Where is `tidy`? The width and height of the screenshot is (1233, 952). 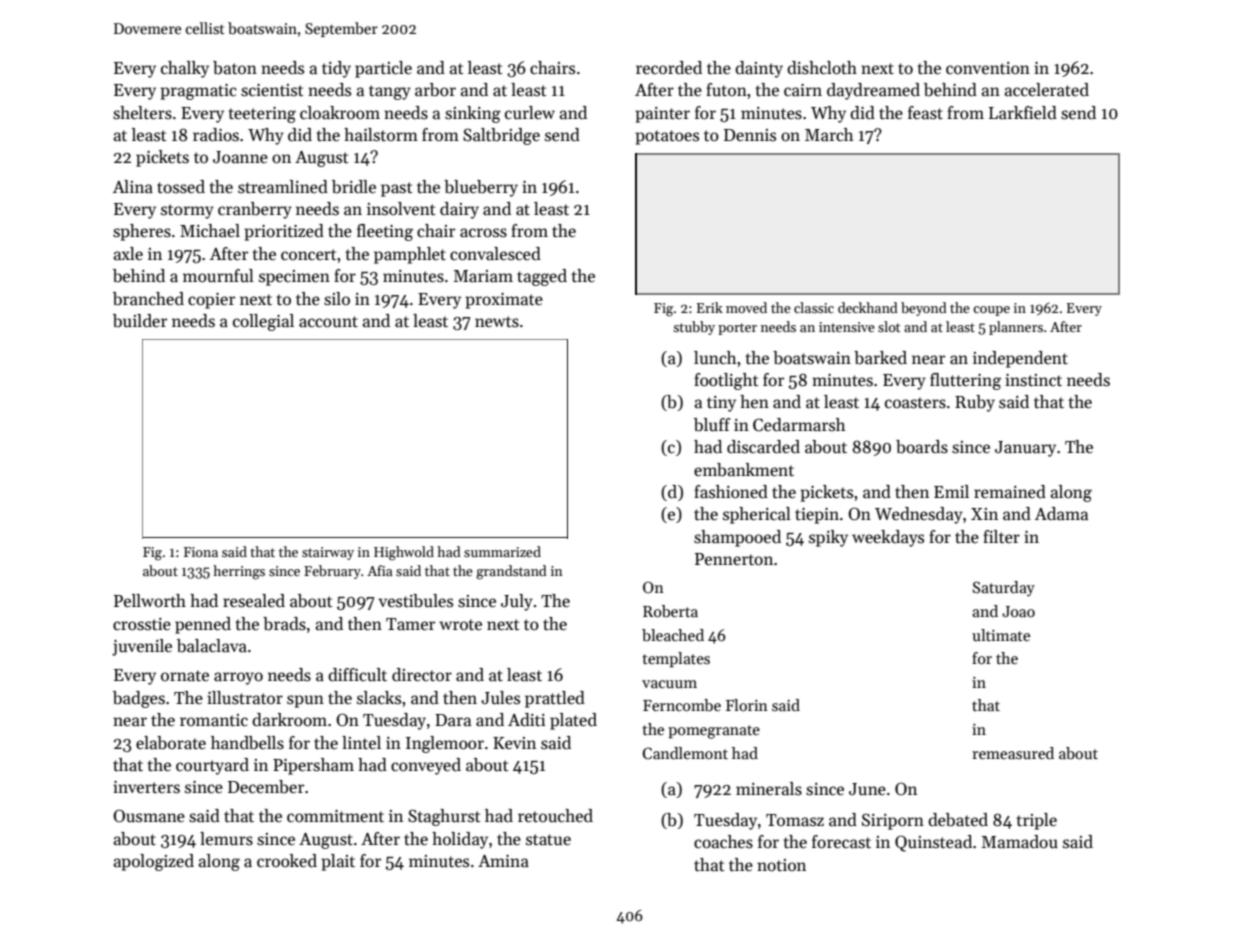 tidy is located at coordinates (336, 69).
